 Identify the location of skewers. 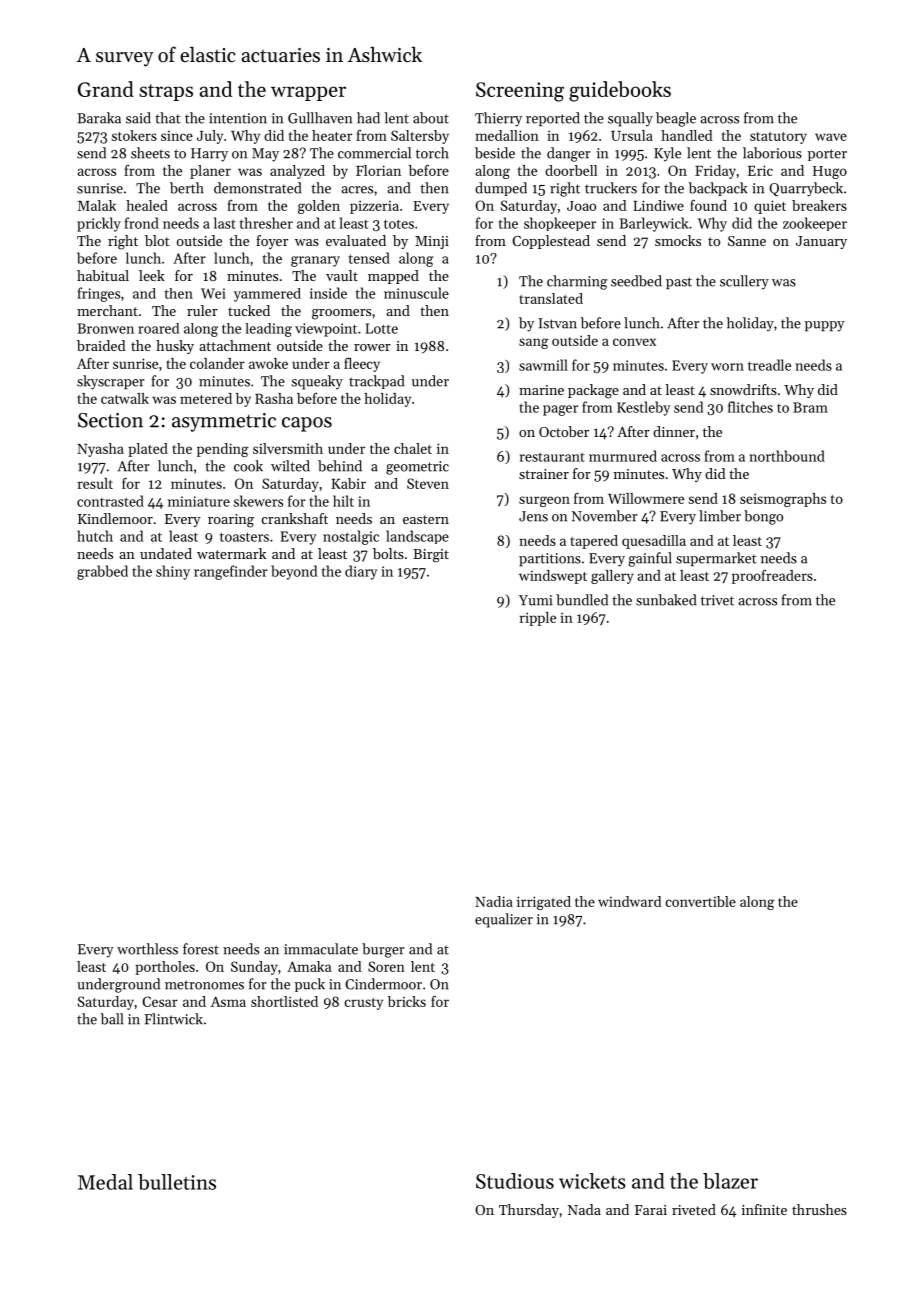
(258, 501).
